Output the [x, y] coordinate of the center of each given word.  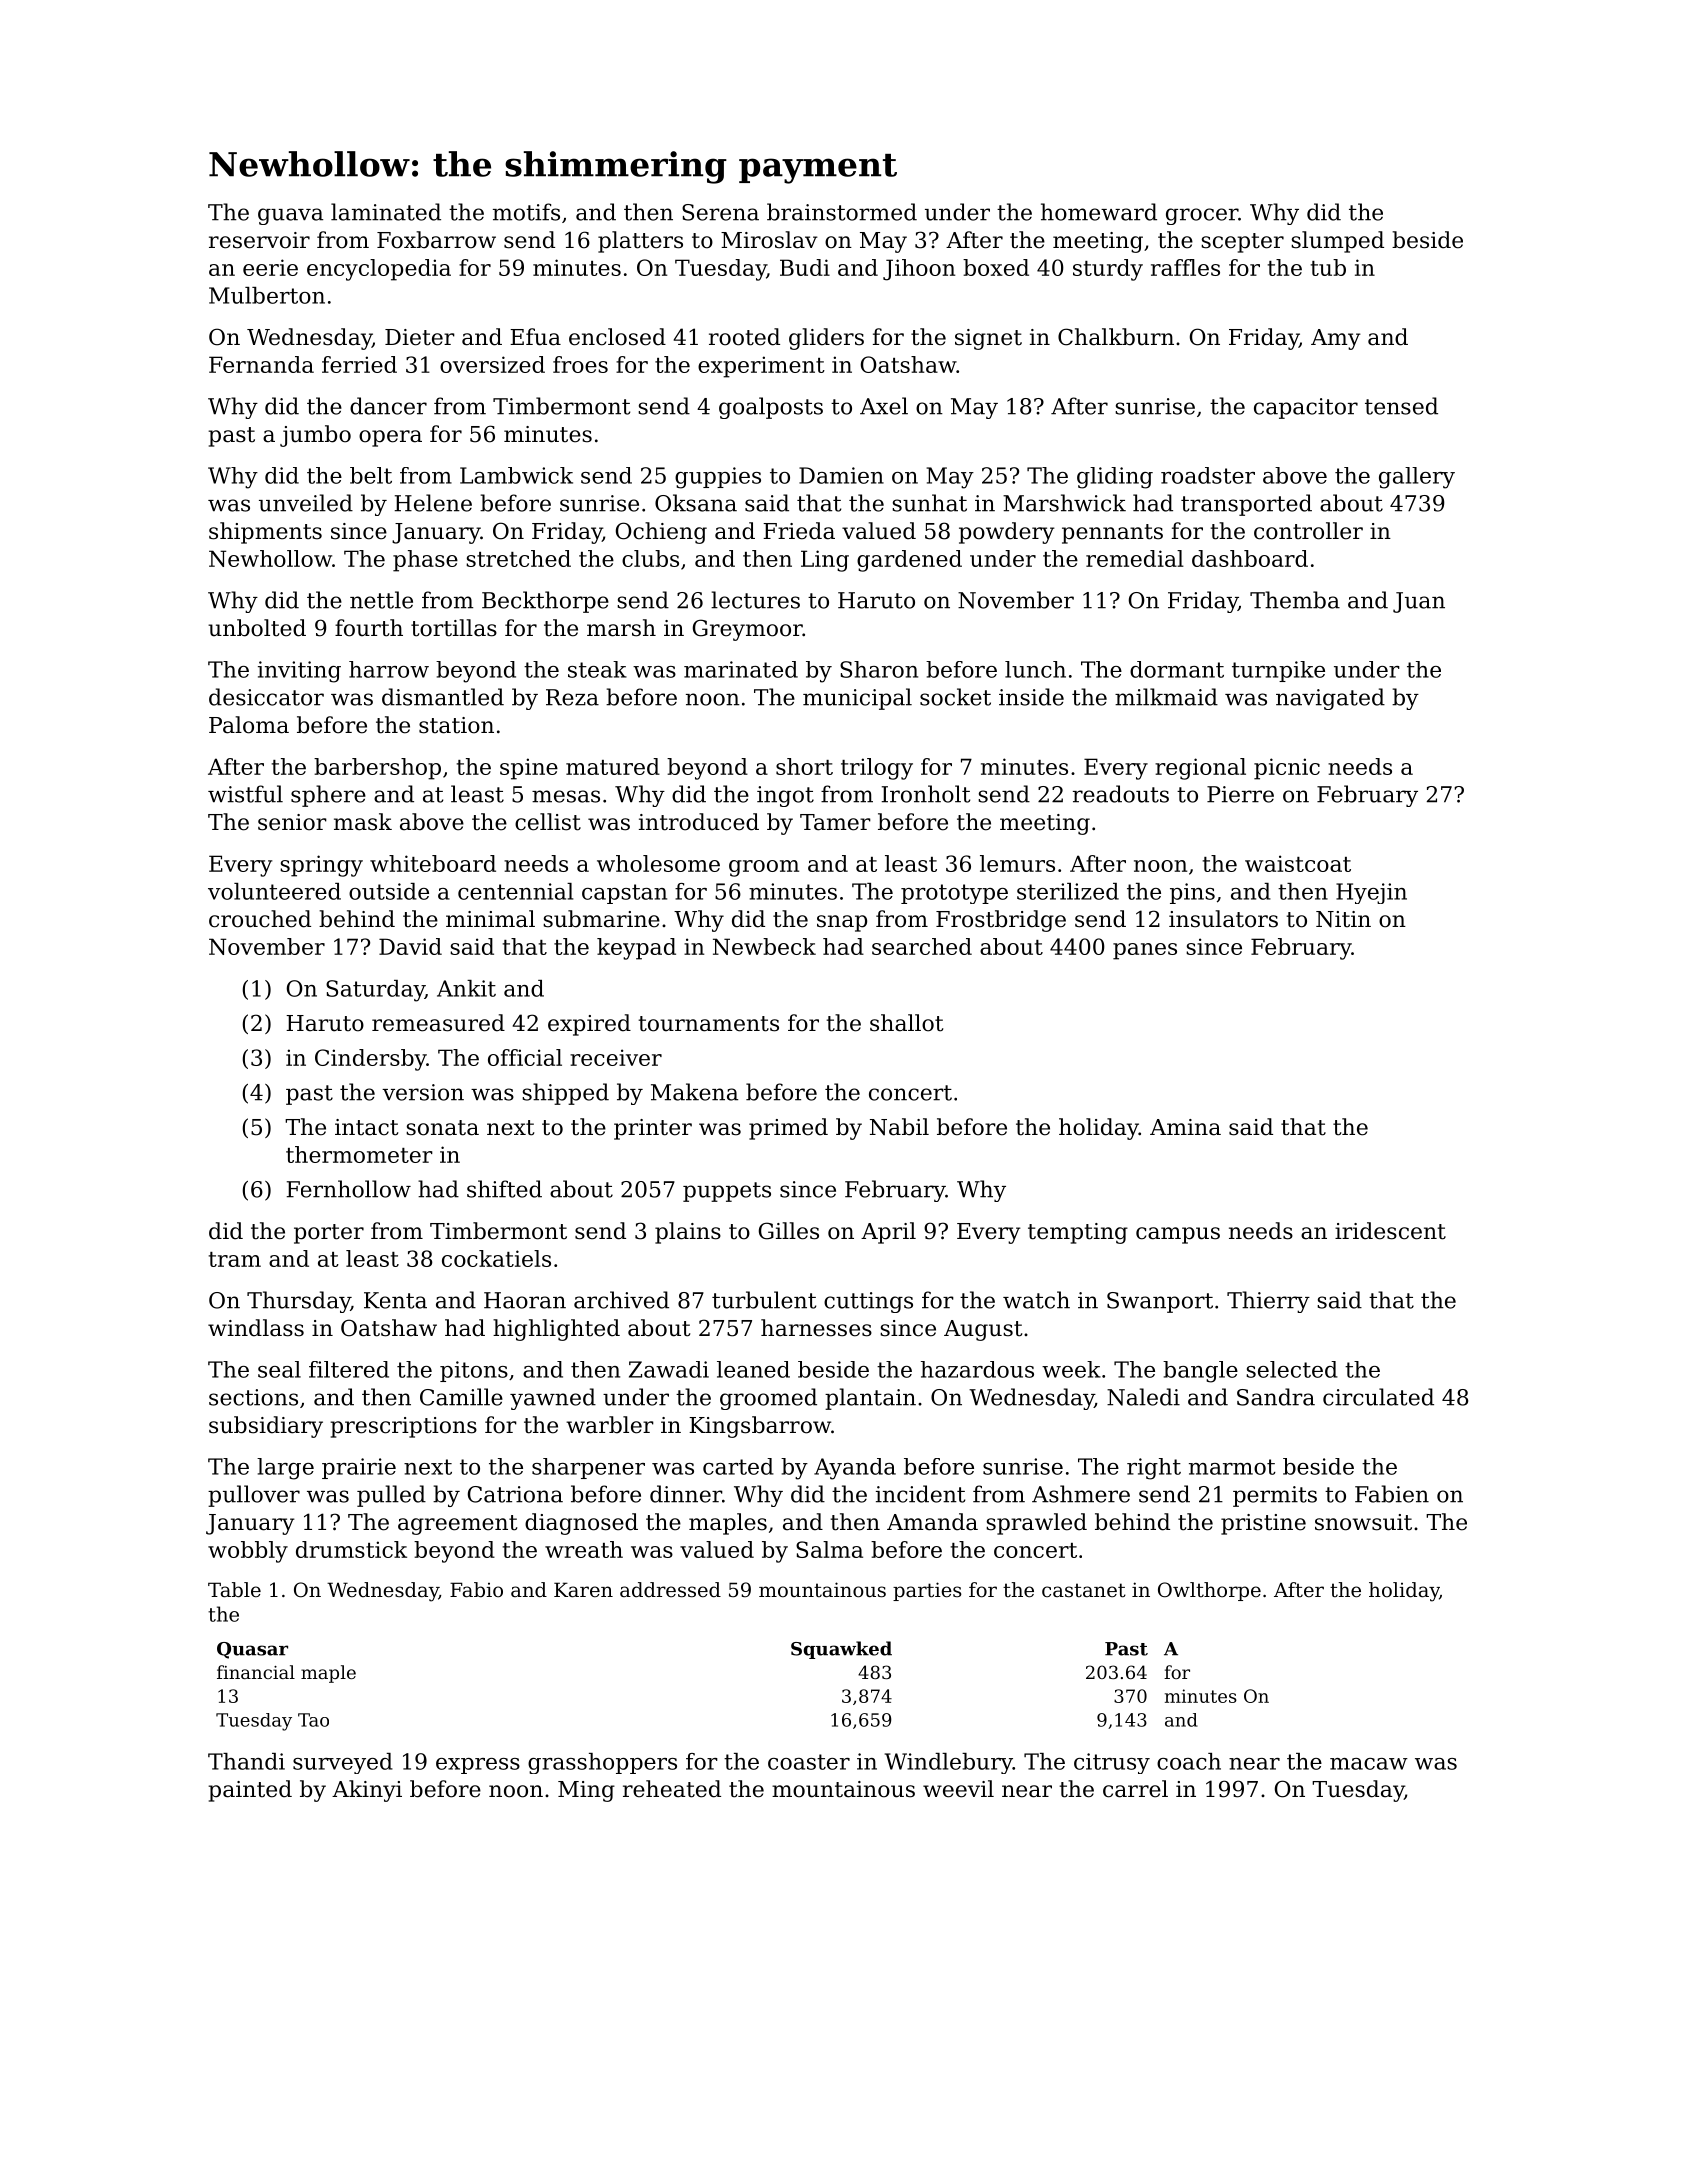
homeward [1099, 212]
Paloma [249, 725]
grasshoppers [602, 1763]
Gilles [789, 1231]
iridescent [1390, 1231]
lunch [1035, 669]
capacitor [1306, 408]
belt [371, 475]
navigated [1330, 699]
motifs [526, 212]
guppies [718, 478]
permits [1275, 1496]
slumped [1337, 242]
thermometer [359, 1154]
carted [738, 1466]
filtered [349, 1369]
